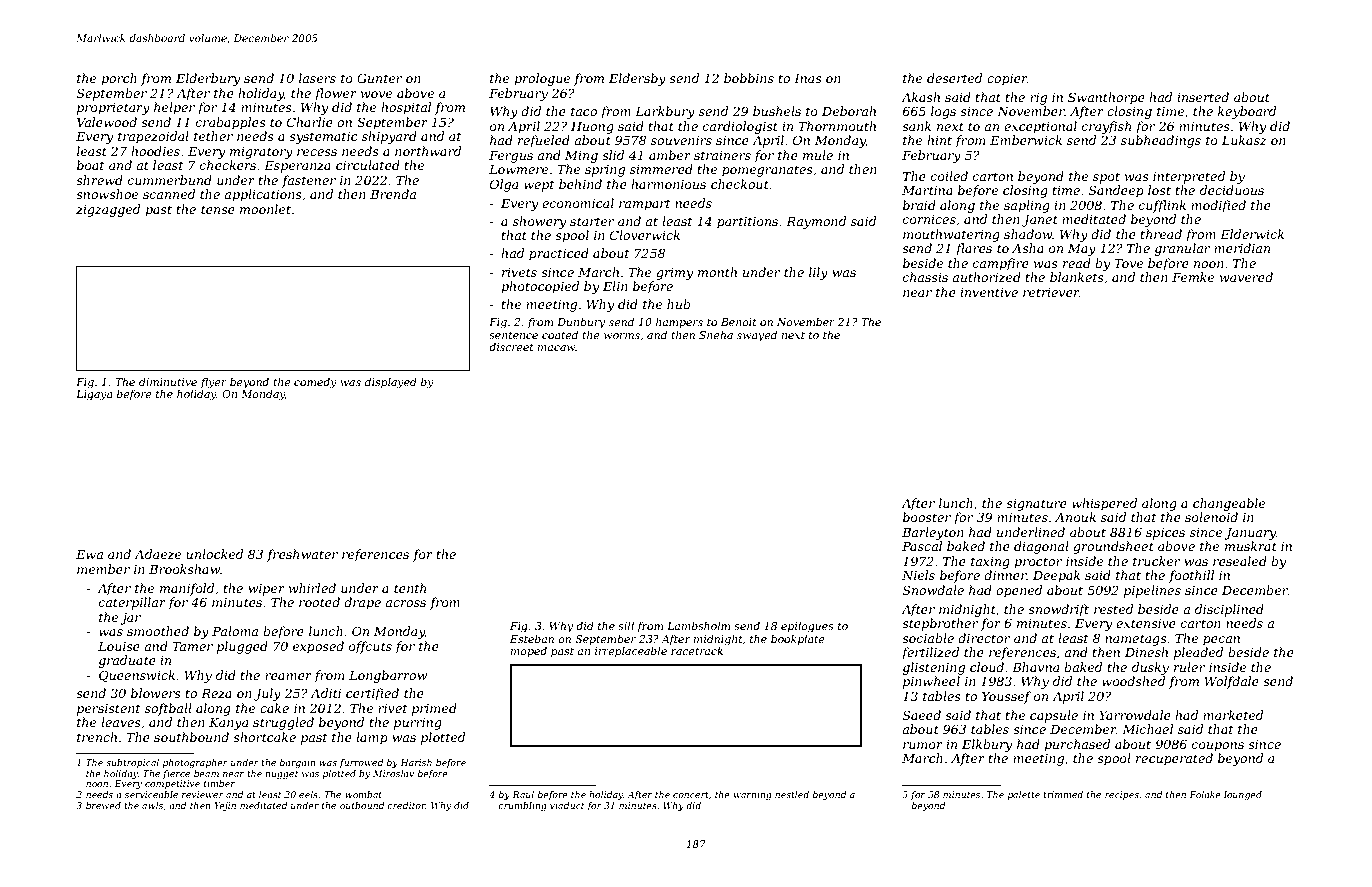 The image size is (1372, 887). What do you see at coordinates (1203, 97) in the screenshot?
I see `inserted` at bounding box center [1203, 97].
